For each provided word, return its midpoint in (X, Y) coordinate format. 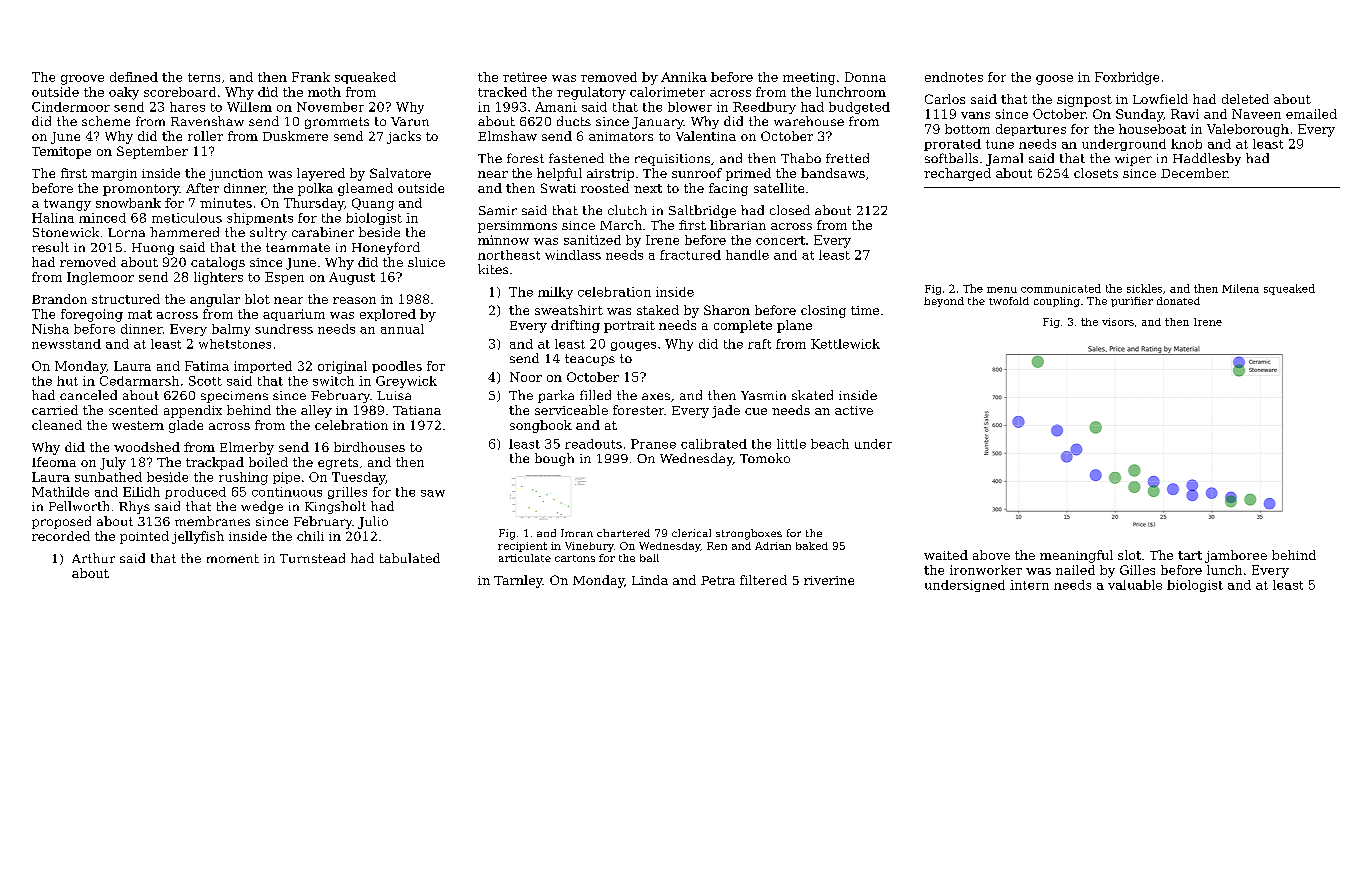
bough (554, 459)
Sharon (727, 310)
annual (402, 329)
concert (780, 240)
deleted (1245, 99)
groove (82, 80)
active (854, 410)
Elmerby (247, 448)
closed (790, 210)
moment (233, 558)
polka (315, 189)
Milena (1240, 288)
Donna (865, 77)
